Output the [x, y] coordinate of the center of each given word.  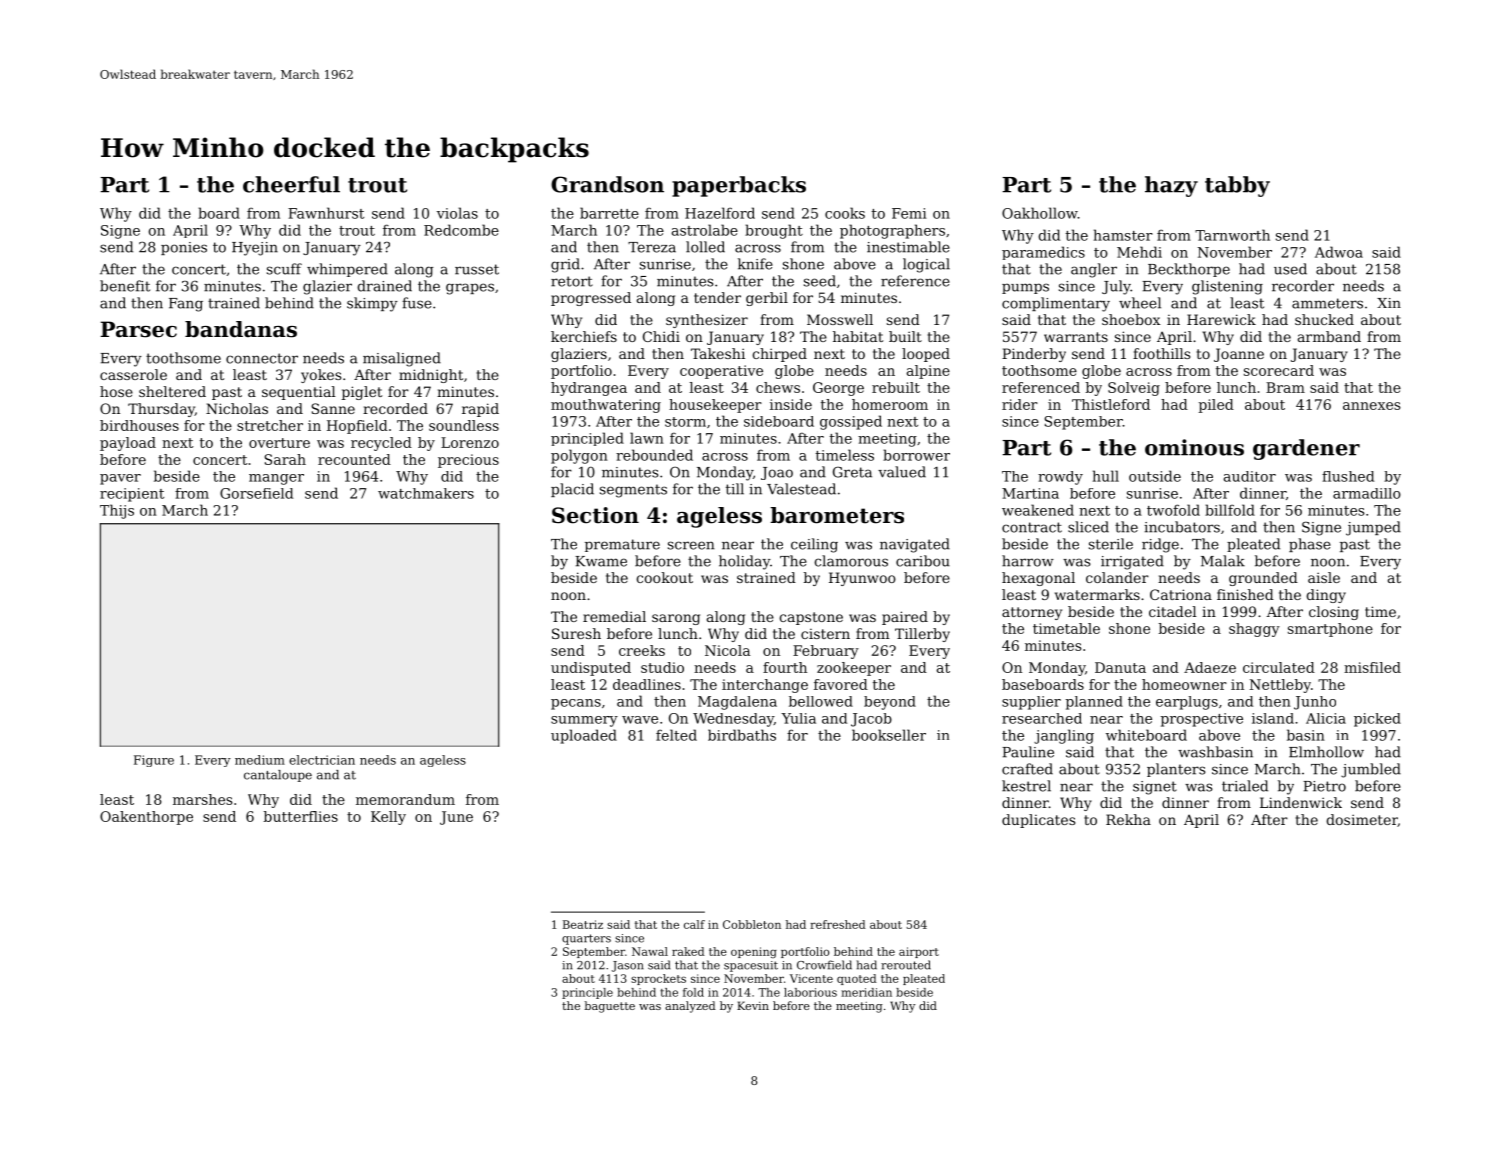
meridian [866, 992]
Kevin [753, 1005]
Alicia [1326, 718]
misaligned [402, 359]
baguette [609, 1007]
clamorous [851, 561]
